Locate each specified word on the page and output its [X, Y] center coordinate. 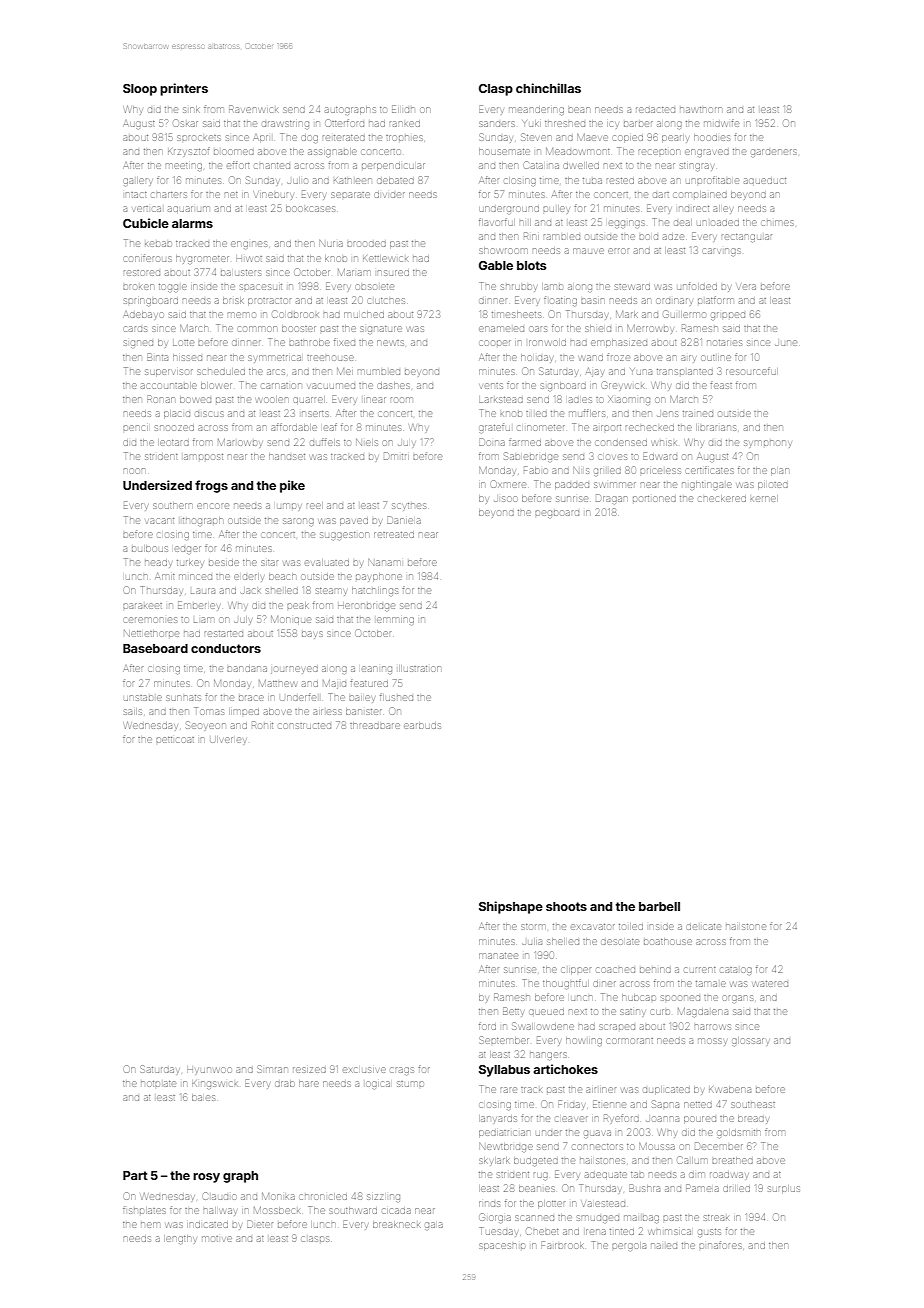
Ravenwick [253, 109]
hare [309, 1083]
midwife [721, 123]
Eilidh [403, 109]
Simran [272, 1069]
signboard [563, 386]
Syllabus [504, 1071]
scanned [534, 1218]
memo [242, 315]
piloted [773, 486]
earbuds [422, 725]
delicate [703, 927]
